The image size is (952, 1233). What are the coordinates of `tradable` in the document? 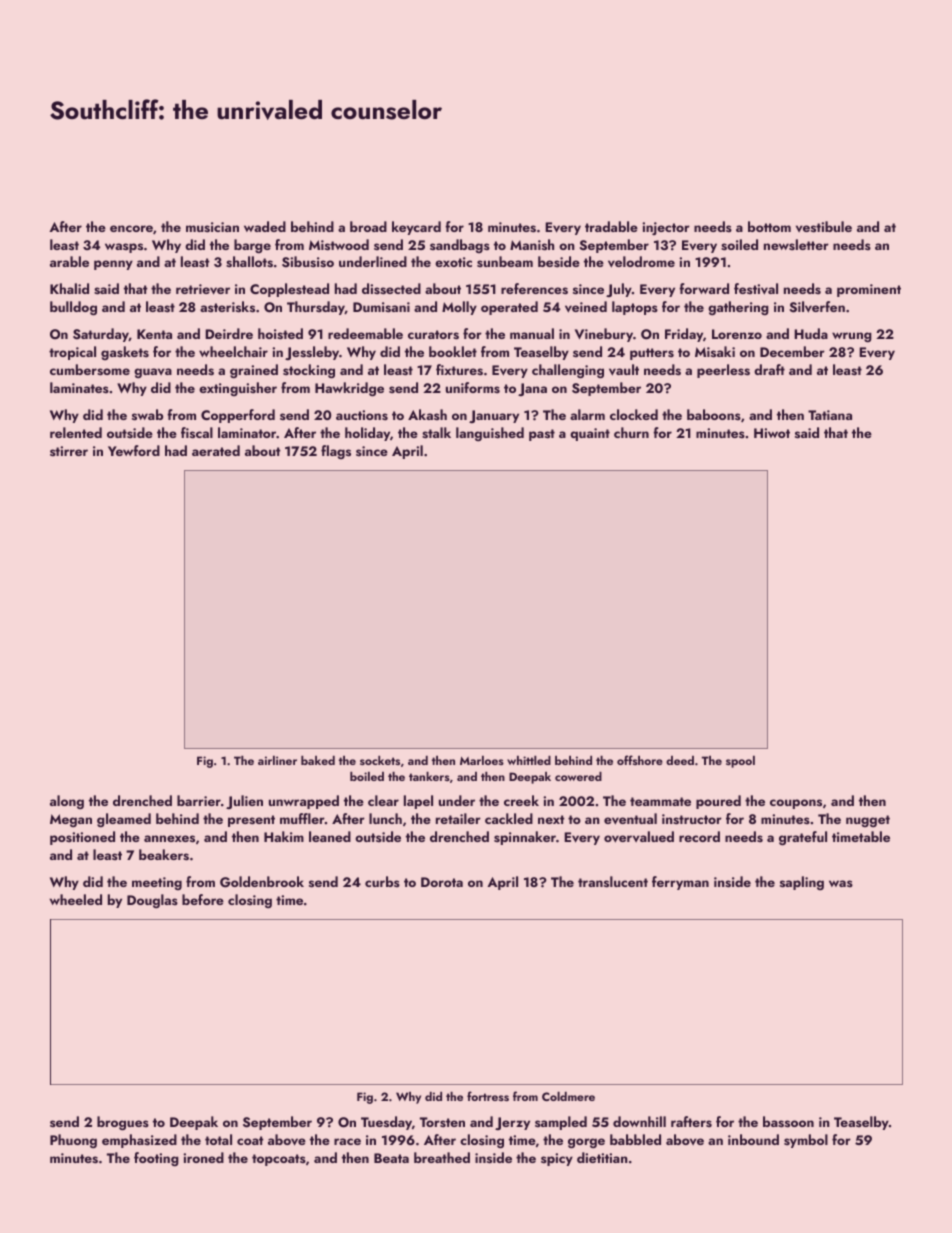 It's located at (611, 226).
